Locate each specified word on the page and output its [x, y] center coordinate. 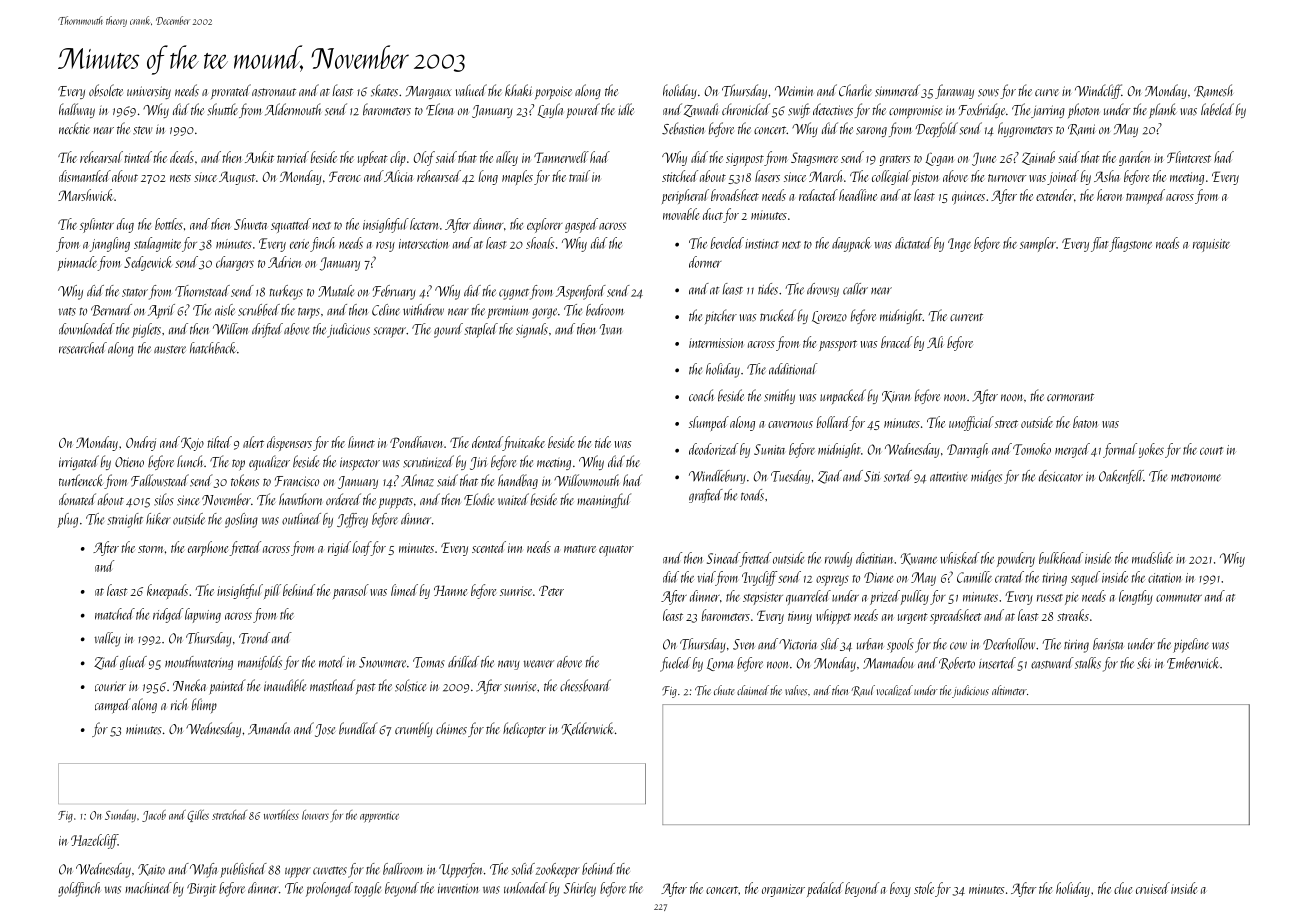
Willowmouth [586, 480]
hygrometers [1025, 129]
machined [148, 888]
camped [113, 706]
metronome [1196, 478]
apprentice [379, 818]
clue [1123, 888]
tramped [1145, 196]
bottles [169, 224]
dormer [705, 262]
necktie [74, 128]
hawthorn [300, 499]
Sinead [723, 558]
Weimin [794, 91]
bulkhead [1061, 558]
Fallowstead [160, 480]
